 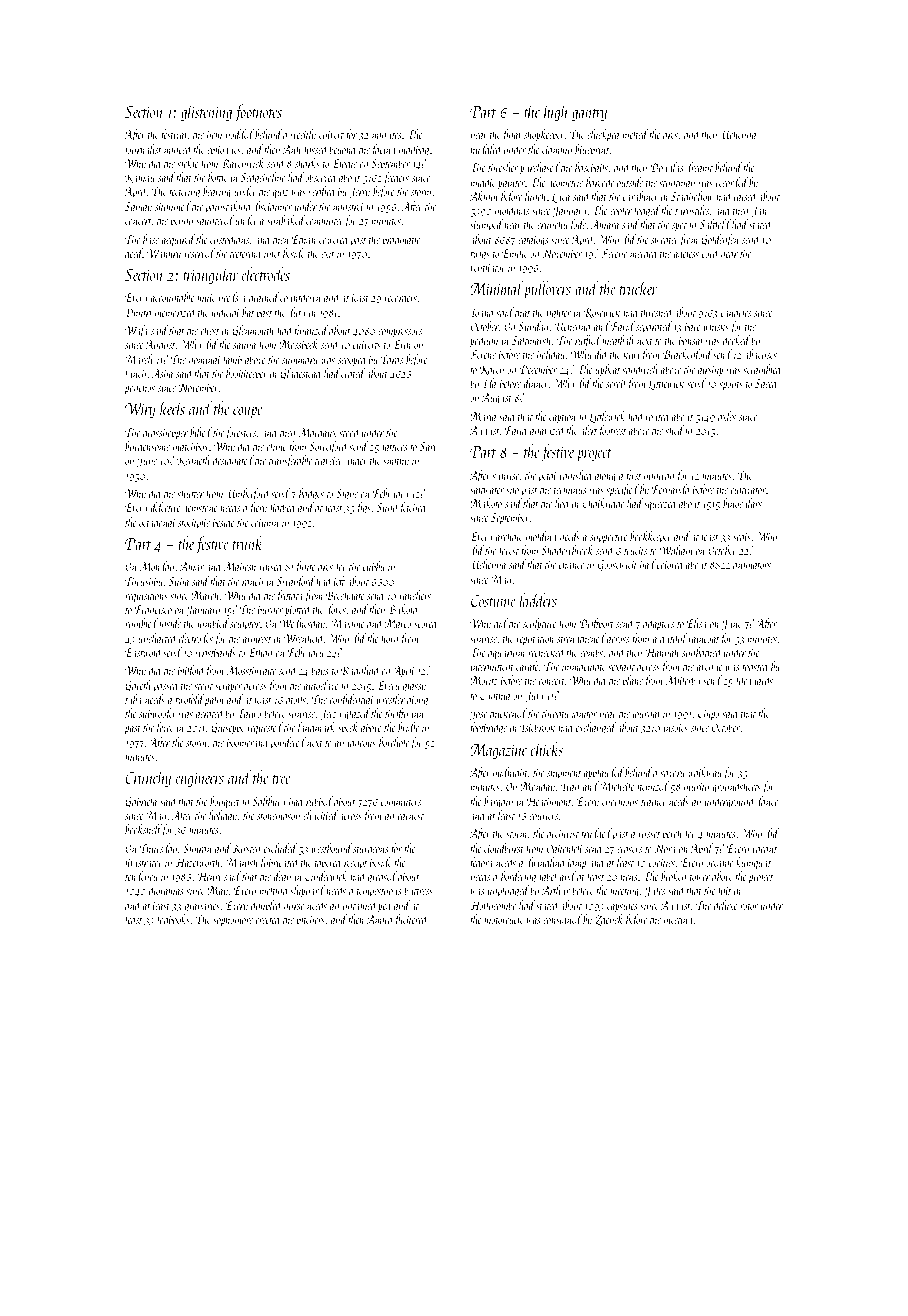 What do you see at coordinates (558, 313) in the document?
I see `lighter` at bounding box center [558, 313].
